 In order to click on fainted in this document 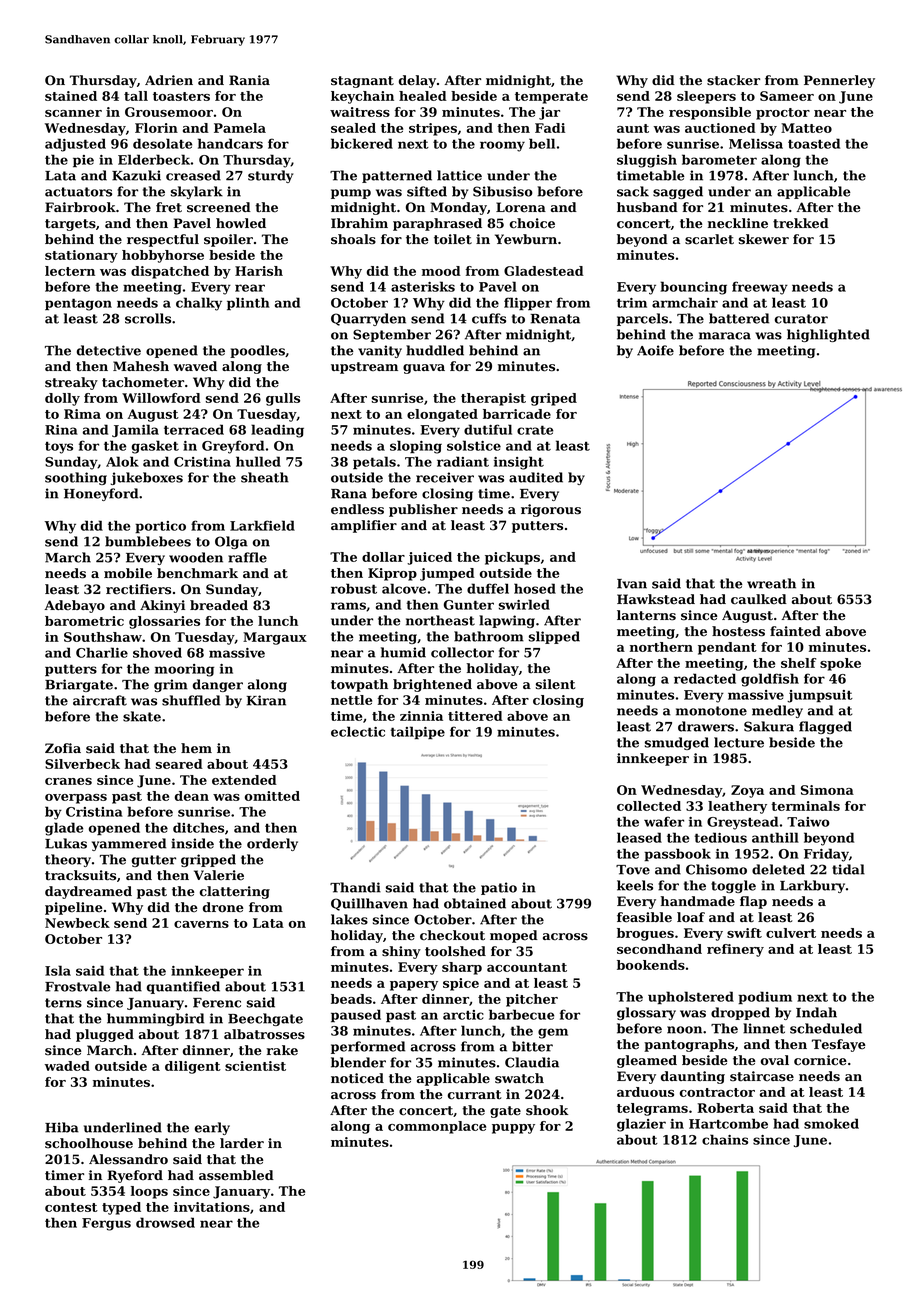, I will do `click(795, 631)`.
